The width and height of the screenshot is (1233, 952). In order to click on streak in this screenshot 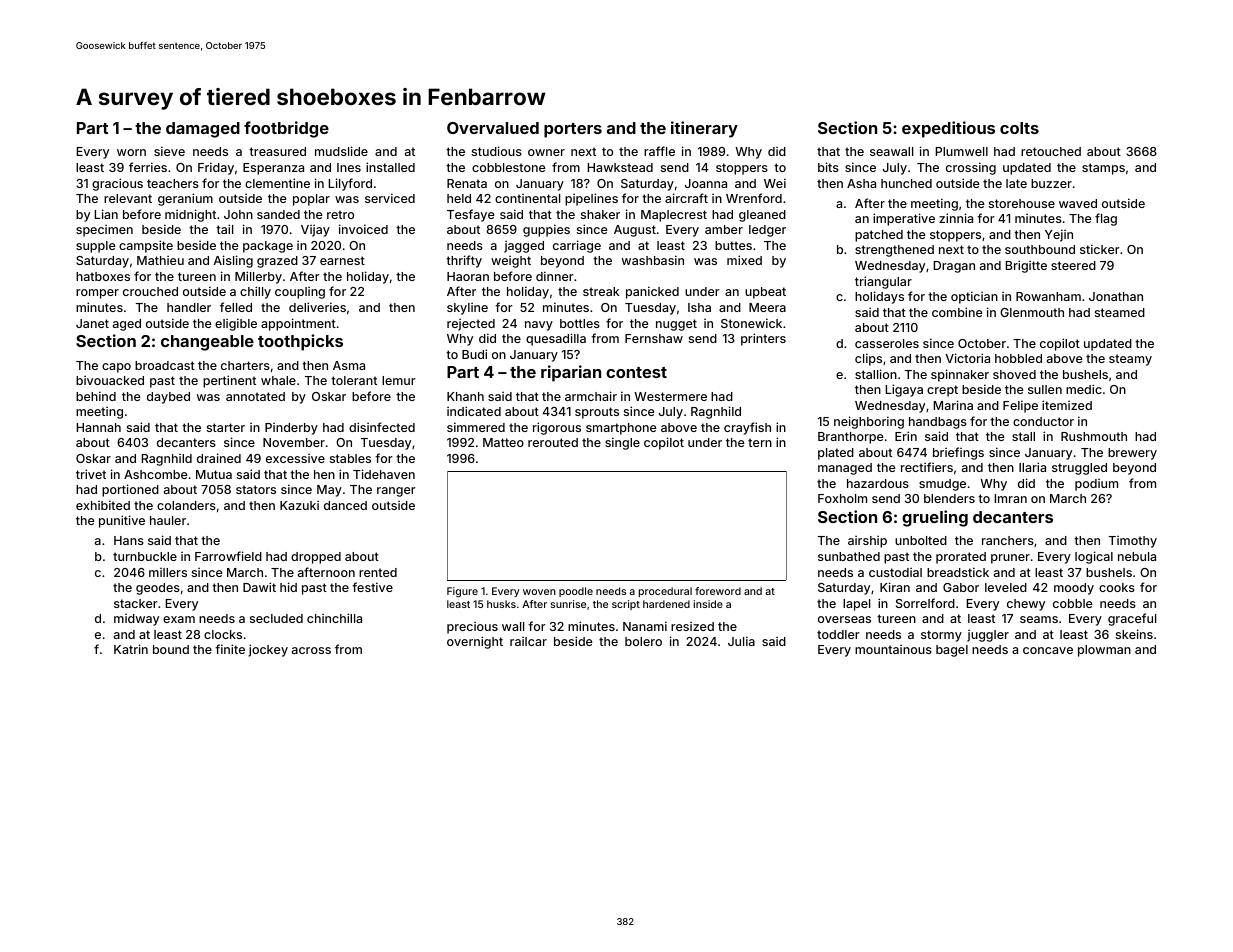, I will do `click(601, 291)`.
